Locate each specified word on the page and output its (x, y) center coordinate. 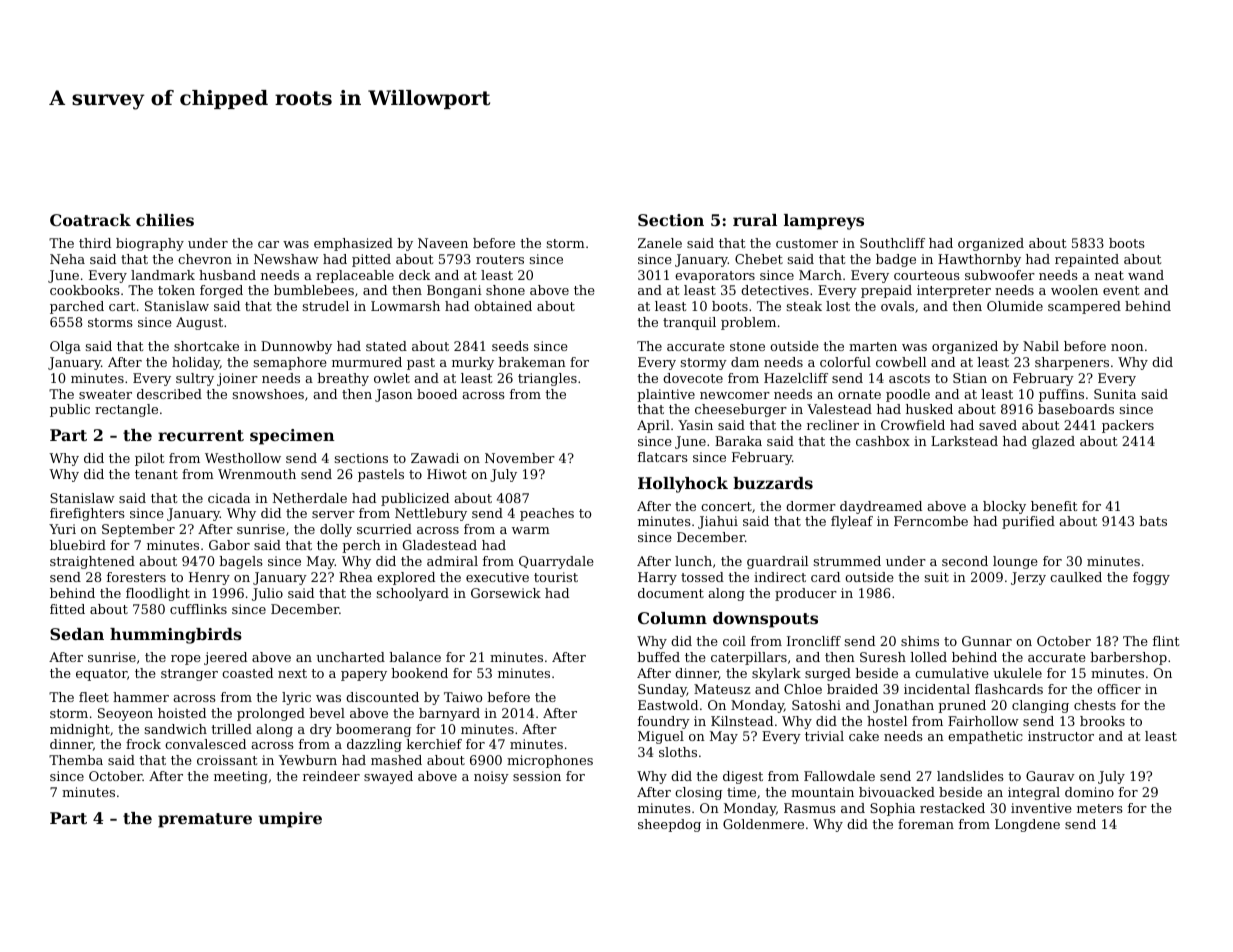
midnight (80, 730)
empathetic (985, 737)
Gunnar (987, 641)
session (537, 776)
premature (205, 820)
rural (755, 220)
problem (748, 323)
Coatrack (90, 220)
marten (873, 346)
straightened (92, 562)
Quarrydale (556, 562)
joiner (237, 379)
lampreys (824, 222)
